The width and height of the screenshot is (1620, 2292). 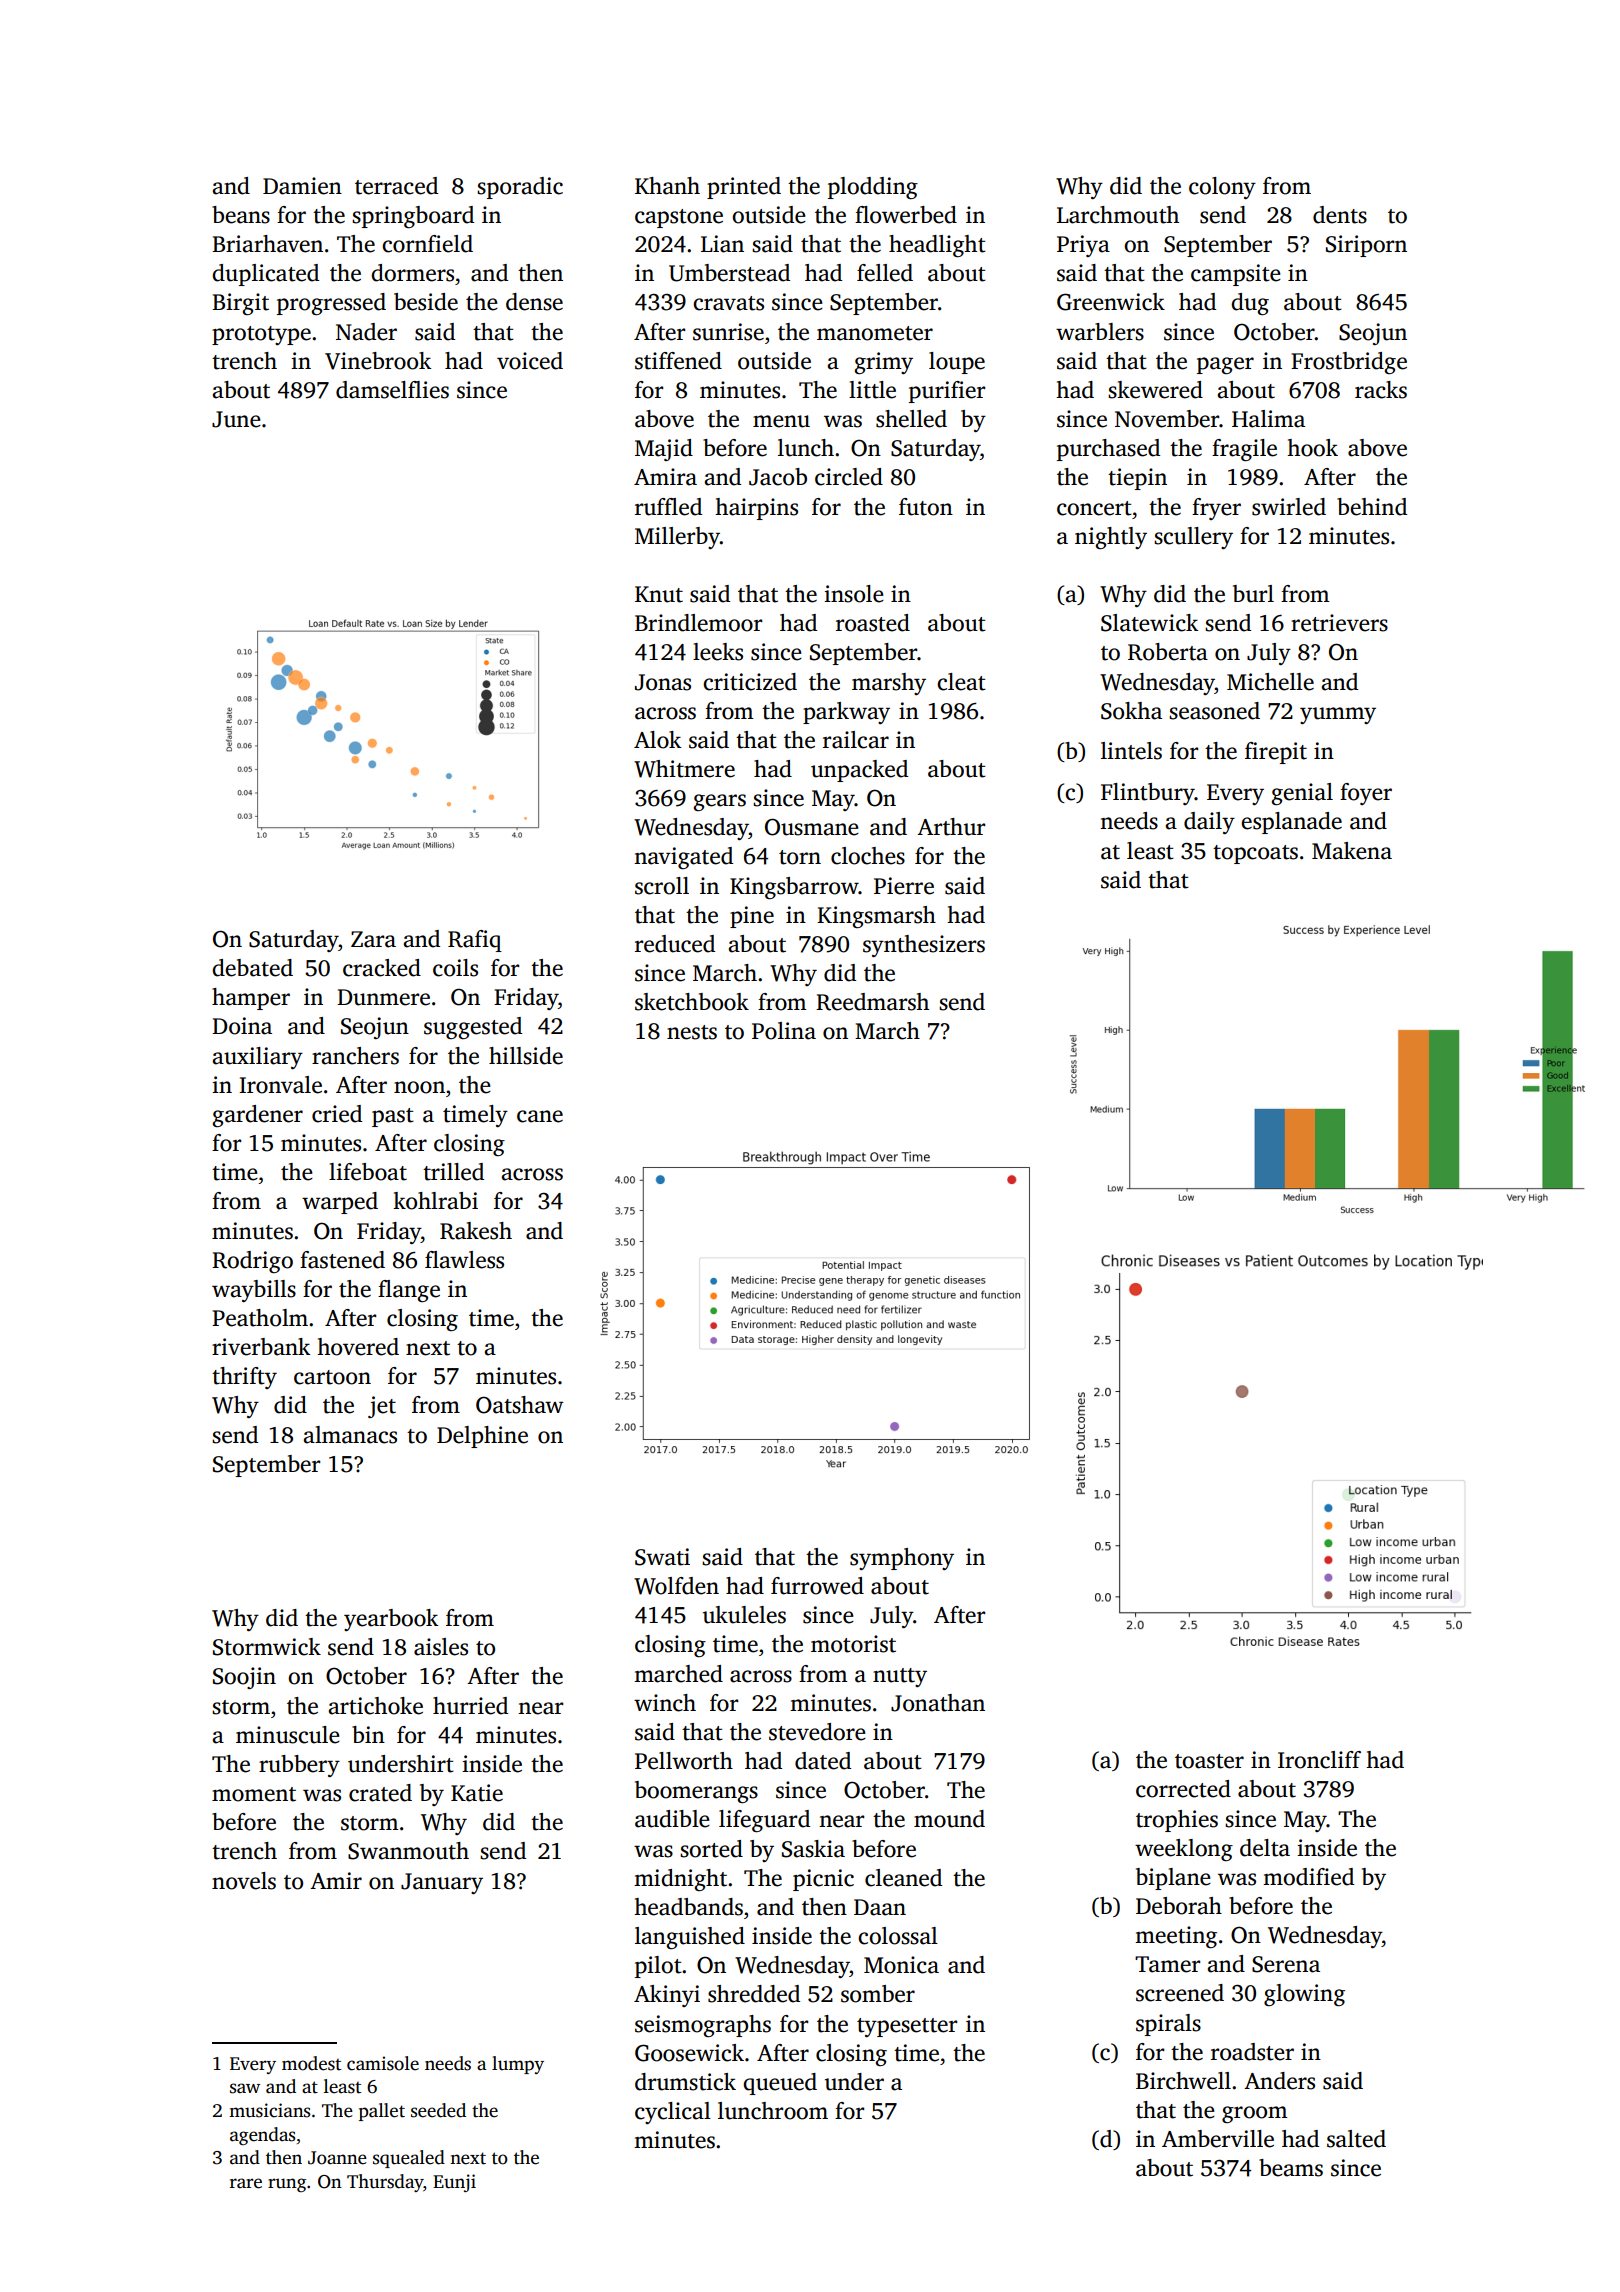 What do you see at coordinates (1176, 1937) in the screenshot?
I see `meeting` at bounding box center [1176, 1937].
